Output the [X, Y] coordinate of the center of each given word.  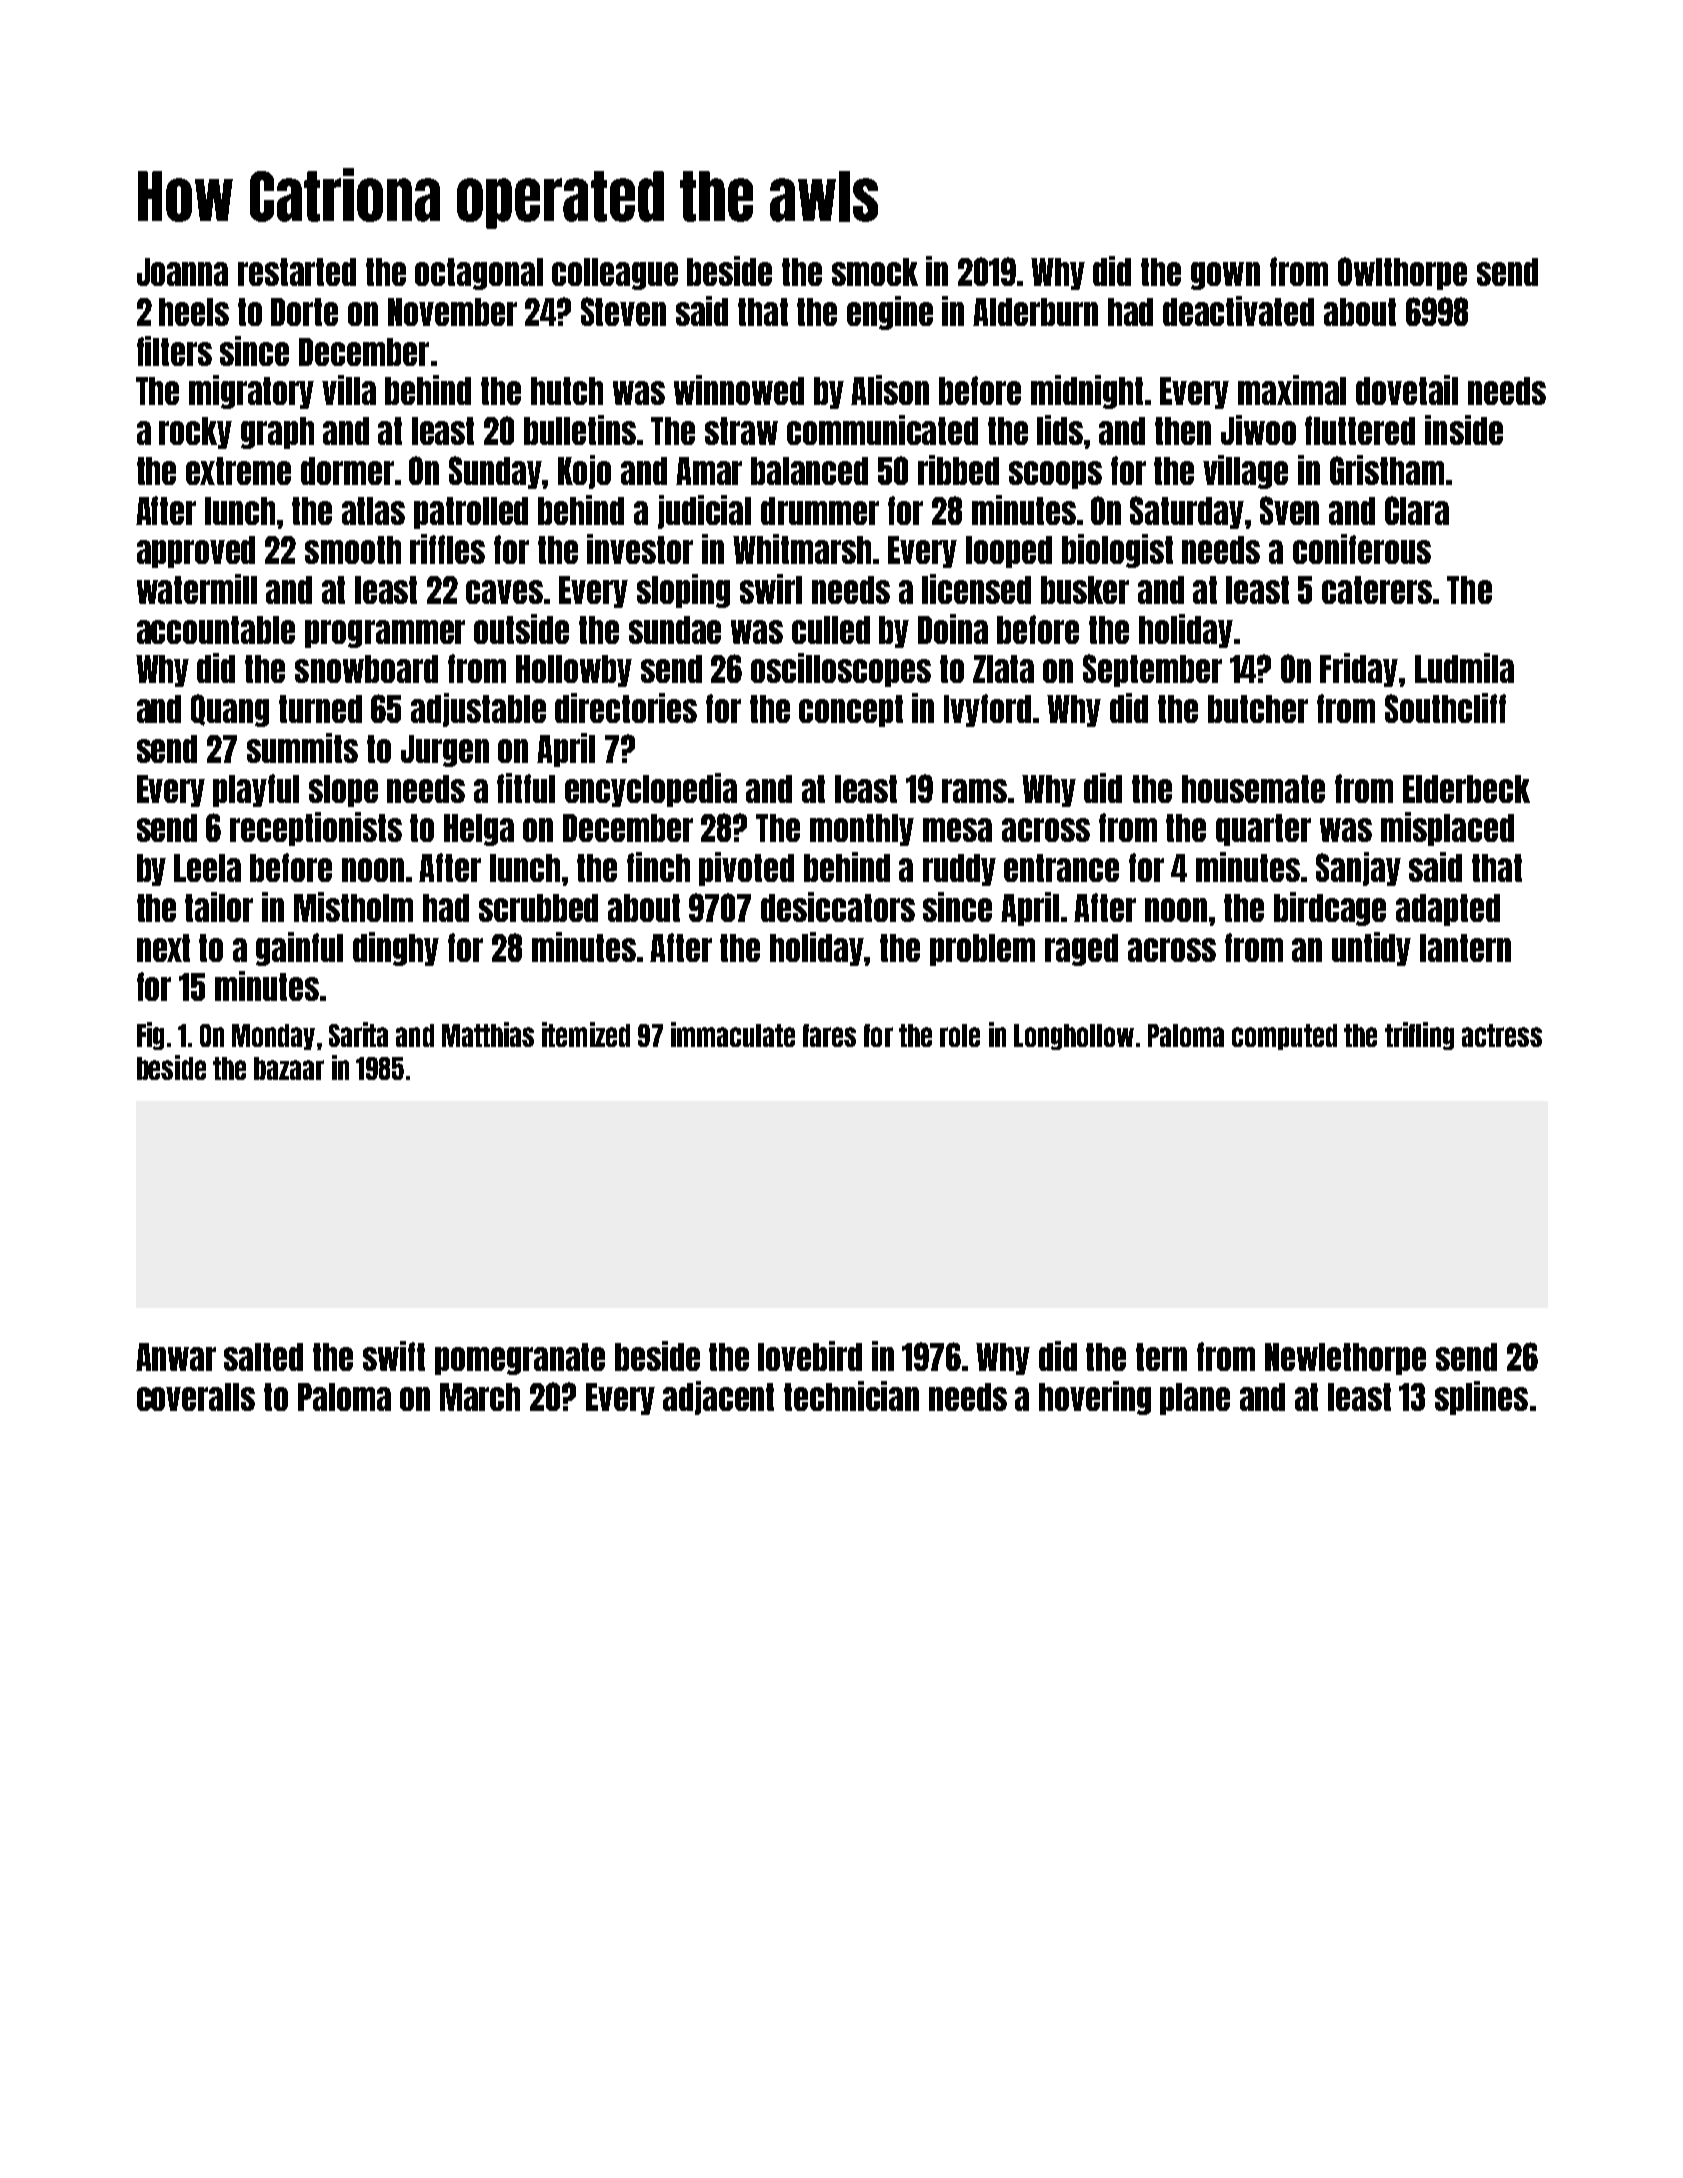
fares [829, 1035]
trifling [1419, 1036]
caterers [1377, 590]
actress [1502, 1035]
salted [263, 1357]
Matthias [488, 1034]
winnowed [739, 390]
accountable [216, 630]
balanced [809, 471]
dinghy [396, 949]
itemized [586, 1034]
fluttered [1360, 430]
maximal [1292, 390]
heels [194, 312]
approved [196, 552]
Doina [953, 629]
